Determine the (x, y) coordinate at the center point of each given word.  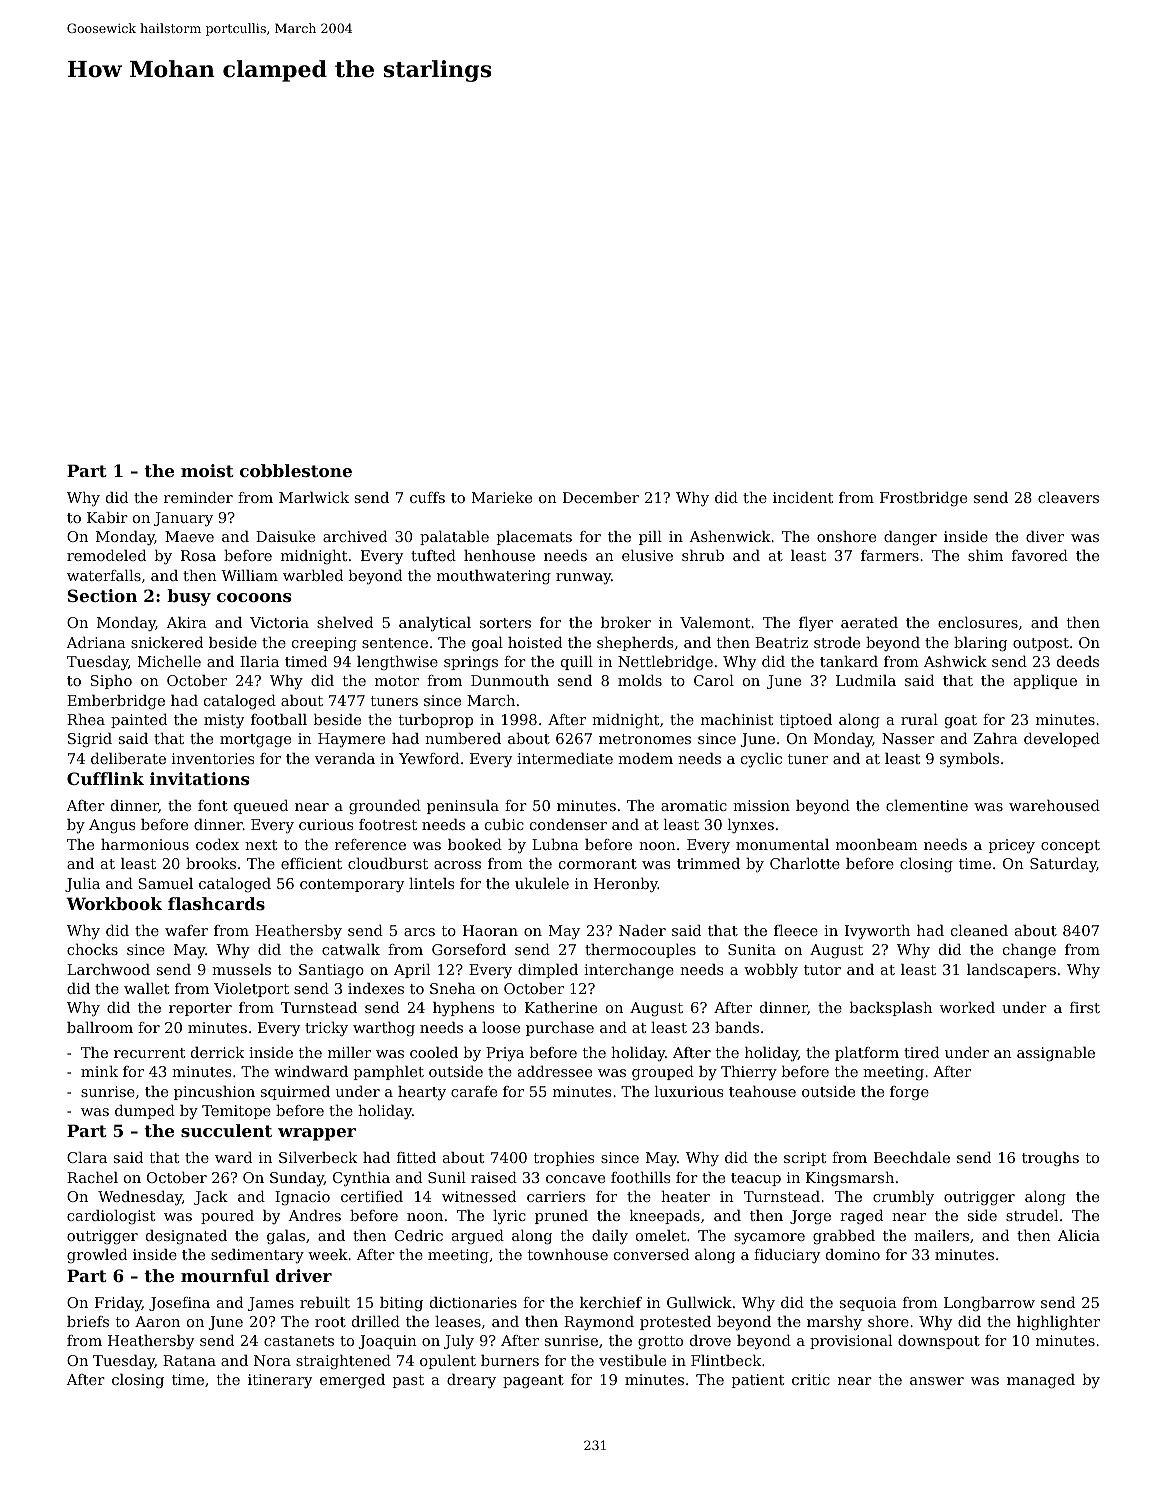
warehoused (1054, 805)
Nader (642, 930)
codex (217, 844)
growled (97, 1256)
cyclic (761, 760)
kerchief (611, 1302)
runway (583, 578)
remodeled (106, 555)
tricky (326, 1029)
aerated (869, 622)
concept (1070, 846)
